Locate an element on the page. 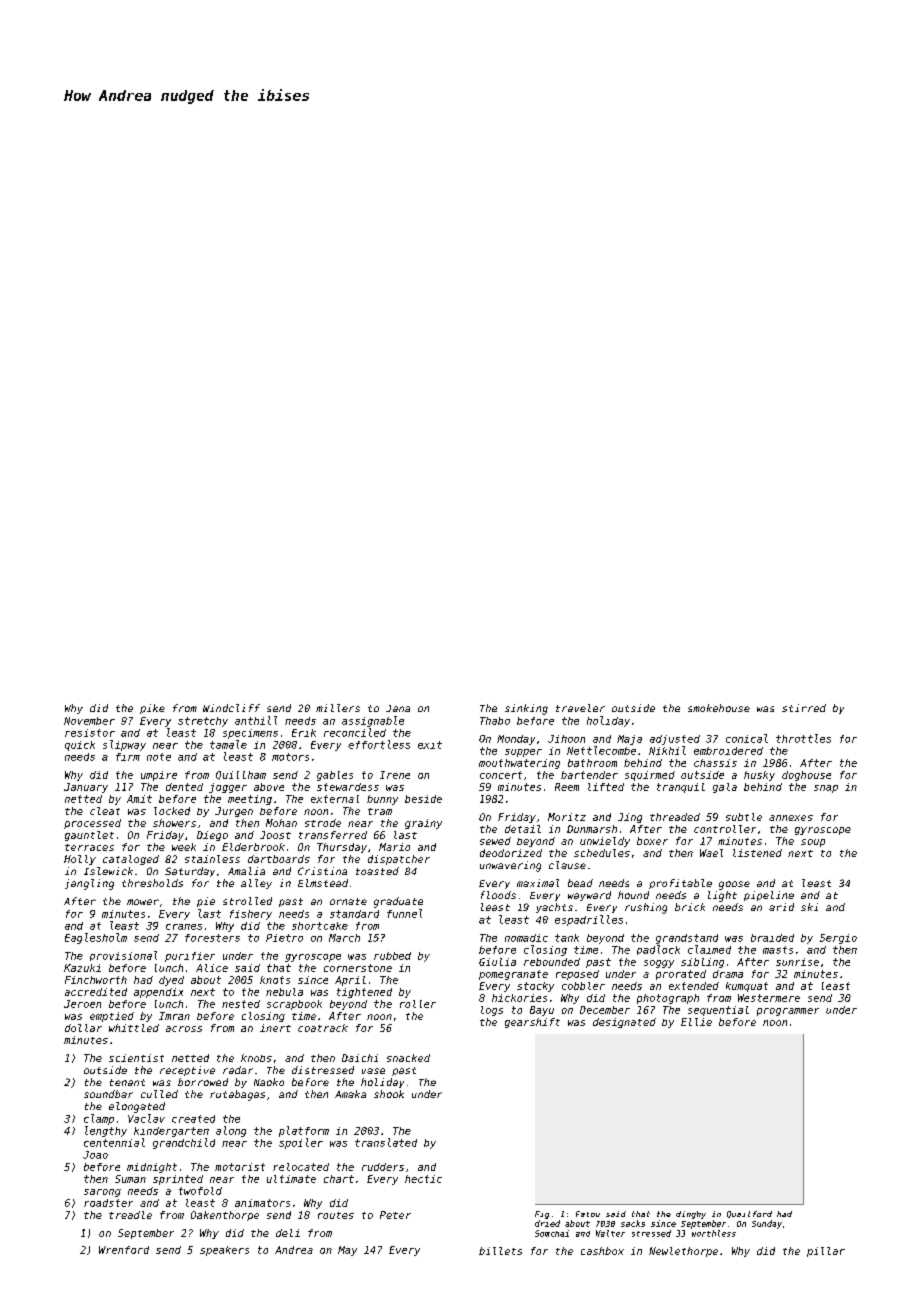 The width and height of the page is (924, 1308). Imran is located at coordinates (174, 1016).
